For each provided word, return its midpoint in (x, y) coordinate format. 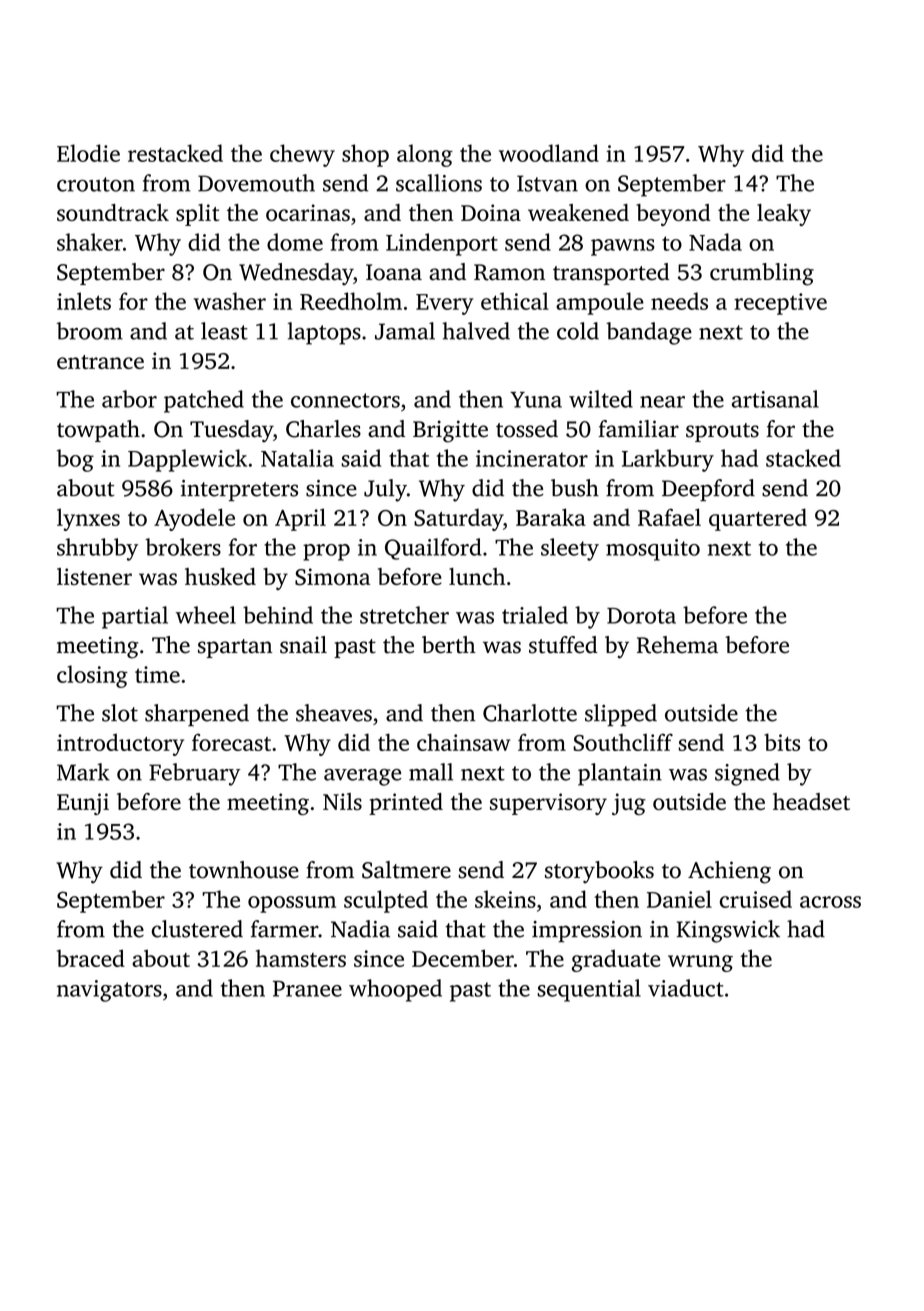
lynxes (88, 519)
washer (230, 301)
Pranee (307, 989)
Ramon (509, 272)
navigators (109, 991)
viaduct (686, 988)
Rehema (677, 645)
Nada (715, 242)
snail (303, 645)
